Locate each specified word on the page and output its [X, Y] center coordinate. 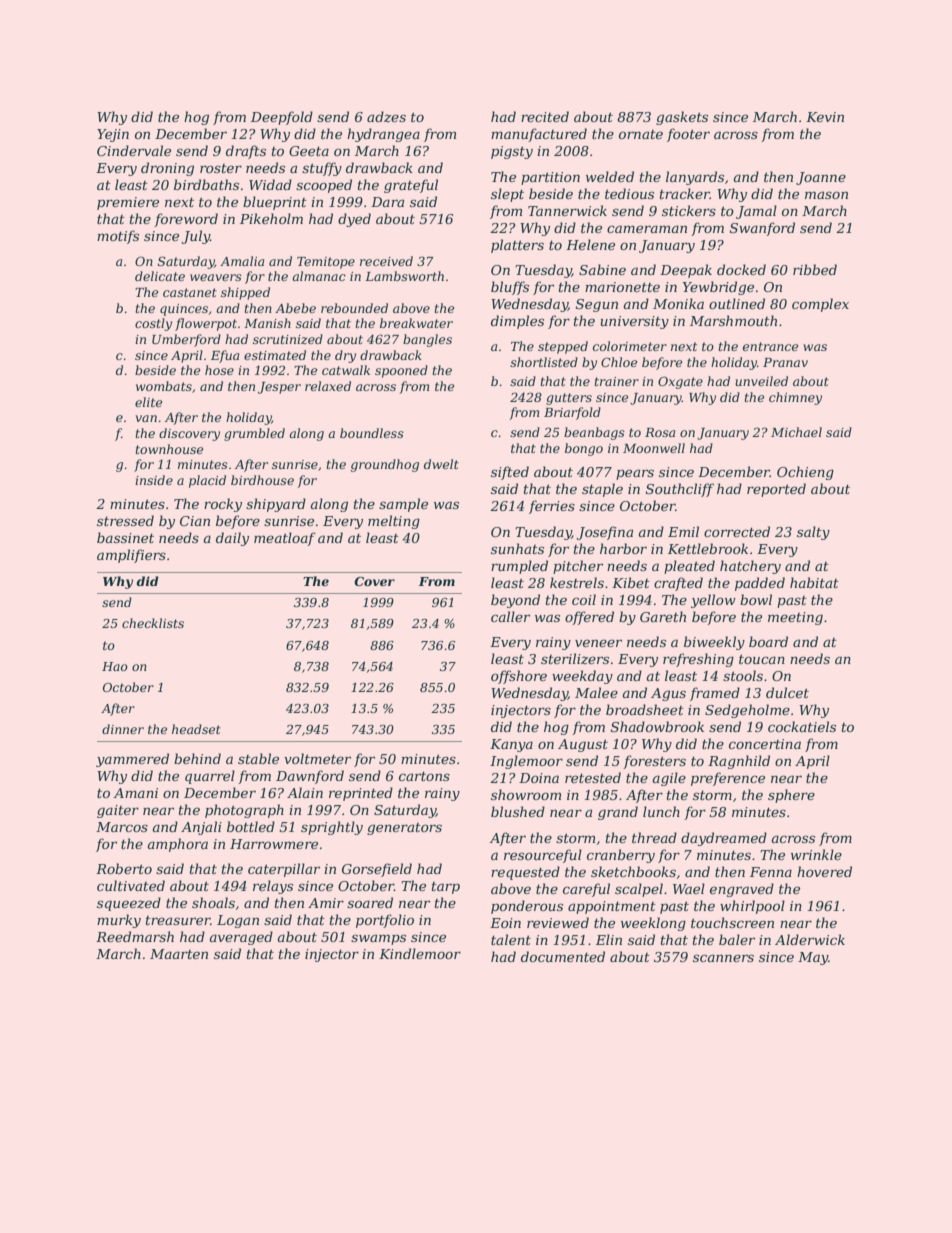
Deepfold [282, 118]
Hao [115, 666]
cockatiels [802, 726]
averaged [241, 938]
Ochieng [805, 473]
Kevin [825, 117]
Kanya [511, 745]
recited [545, 116]
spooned [401, 371]
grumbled [254, 434]
